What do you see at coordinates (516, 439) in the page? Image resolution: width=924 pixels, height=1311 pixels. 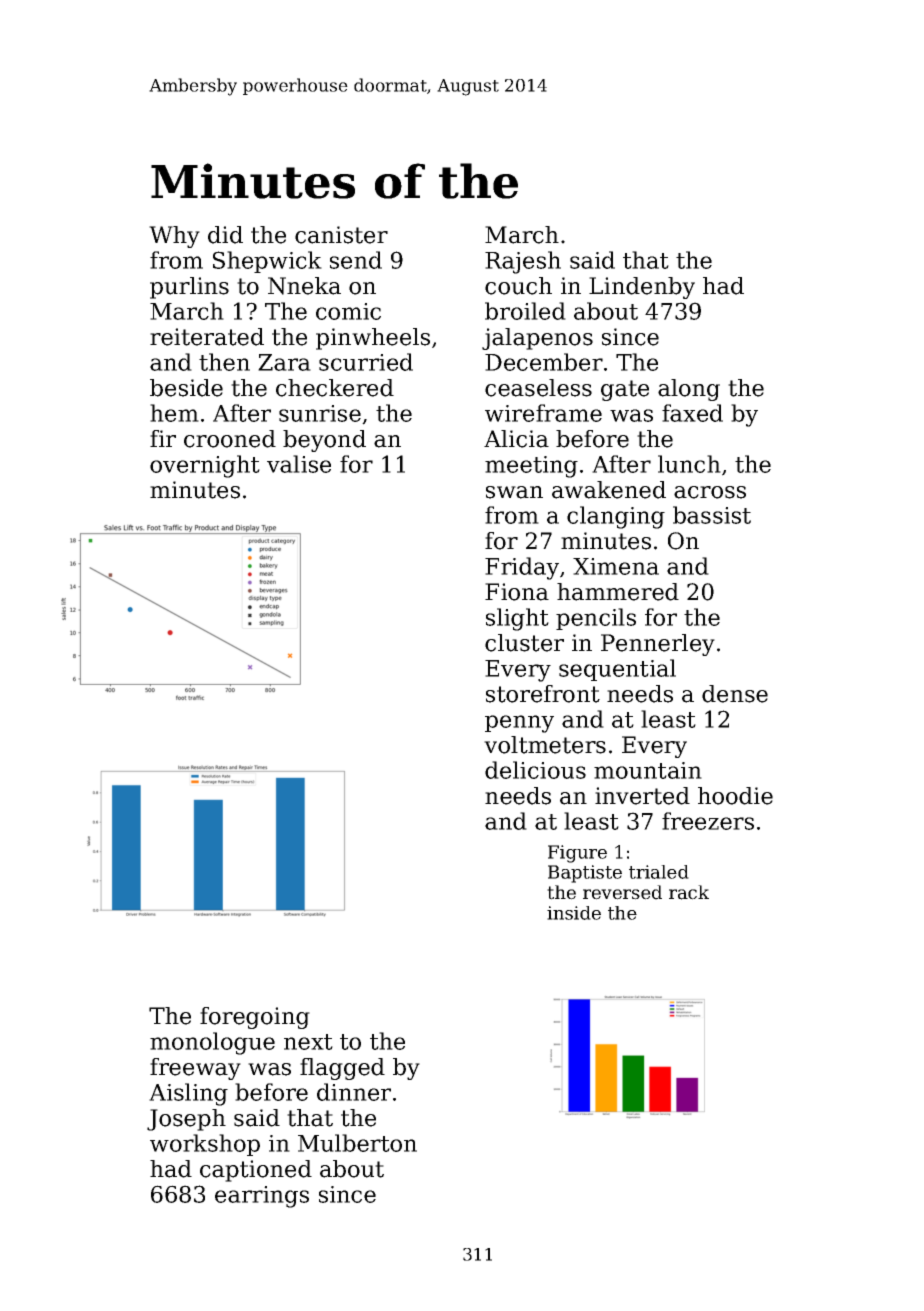 I see `Alicia` at bounding box center [516, 439].
